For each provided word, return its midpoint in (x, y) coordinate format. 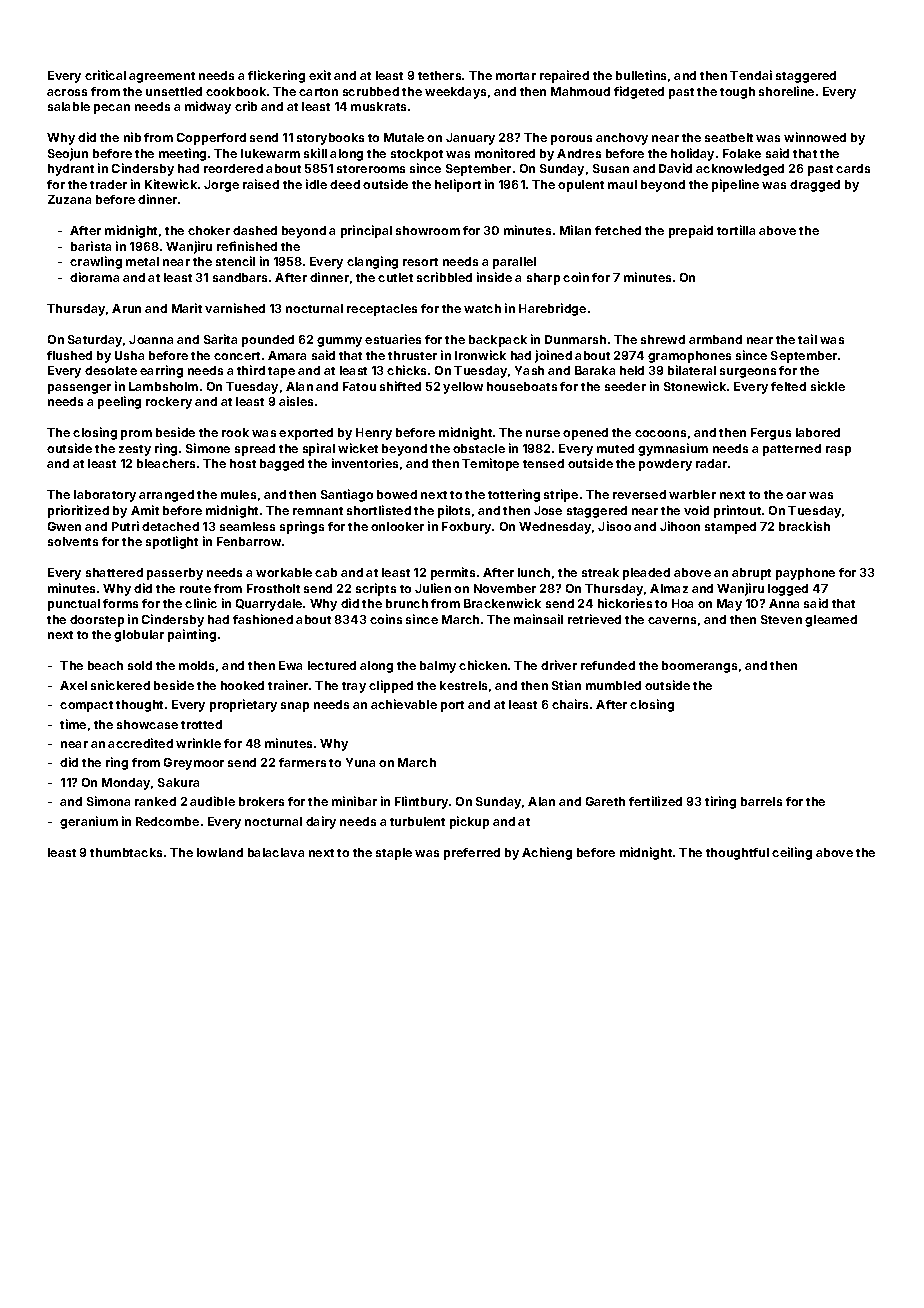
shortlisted (379, 510)
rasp (838, 451)
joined (553, 356)
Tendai (751, 75)
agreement (162, 77)
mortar (516, 76)
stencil (235, 261)
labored (818, 432)
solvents (73, 541)
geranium (89, 822)
